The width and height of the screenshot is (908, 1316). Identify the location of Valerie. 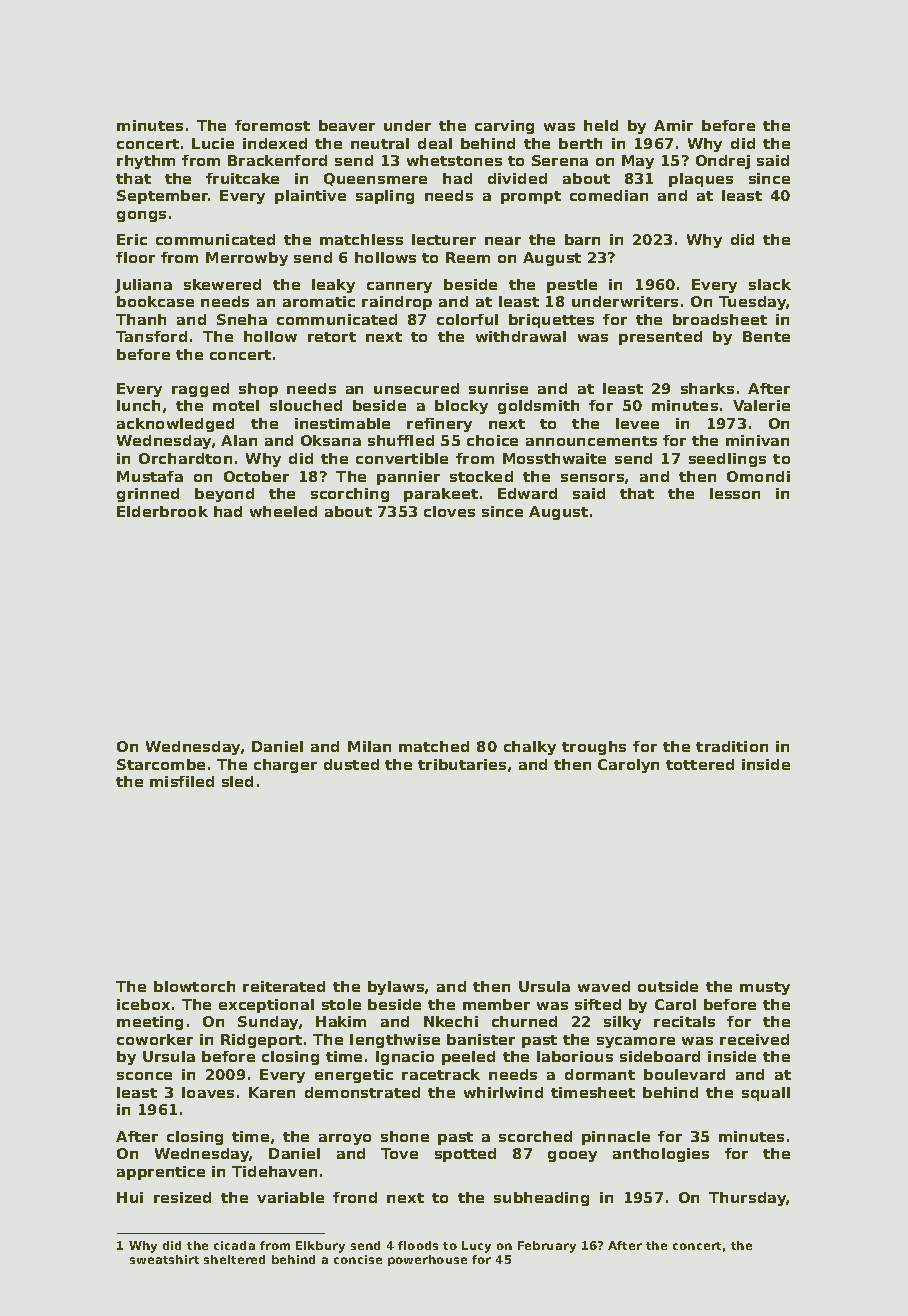
(761, 405).
